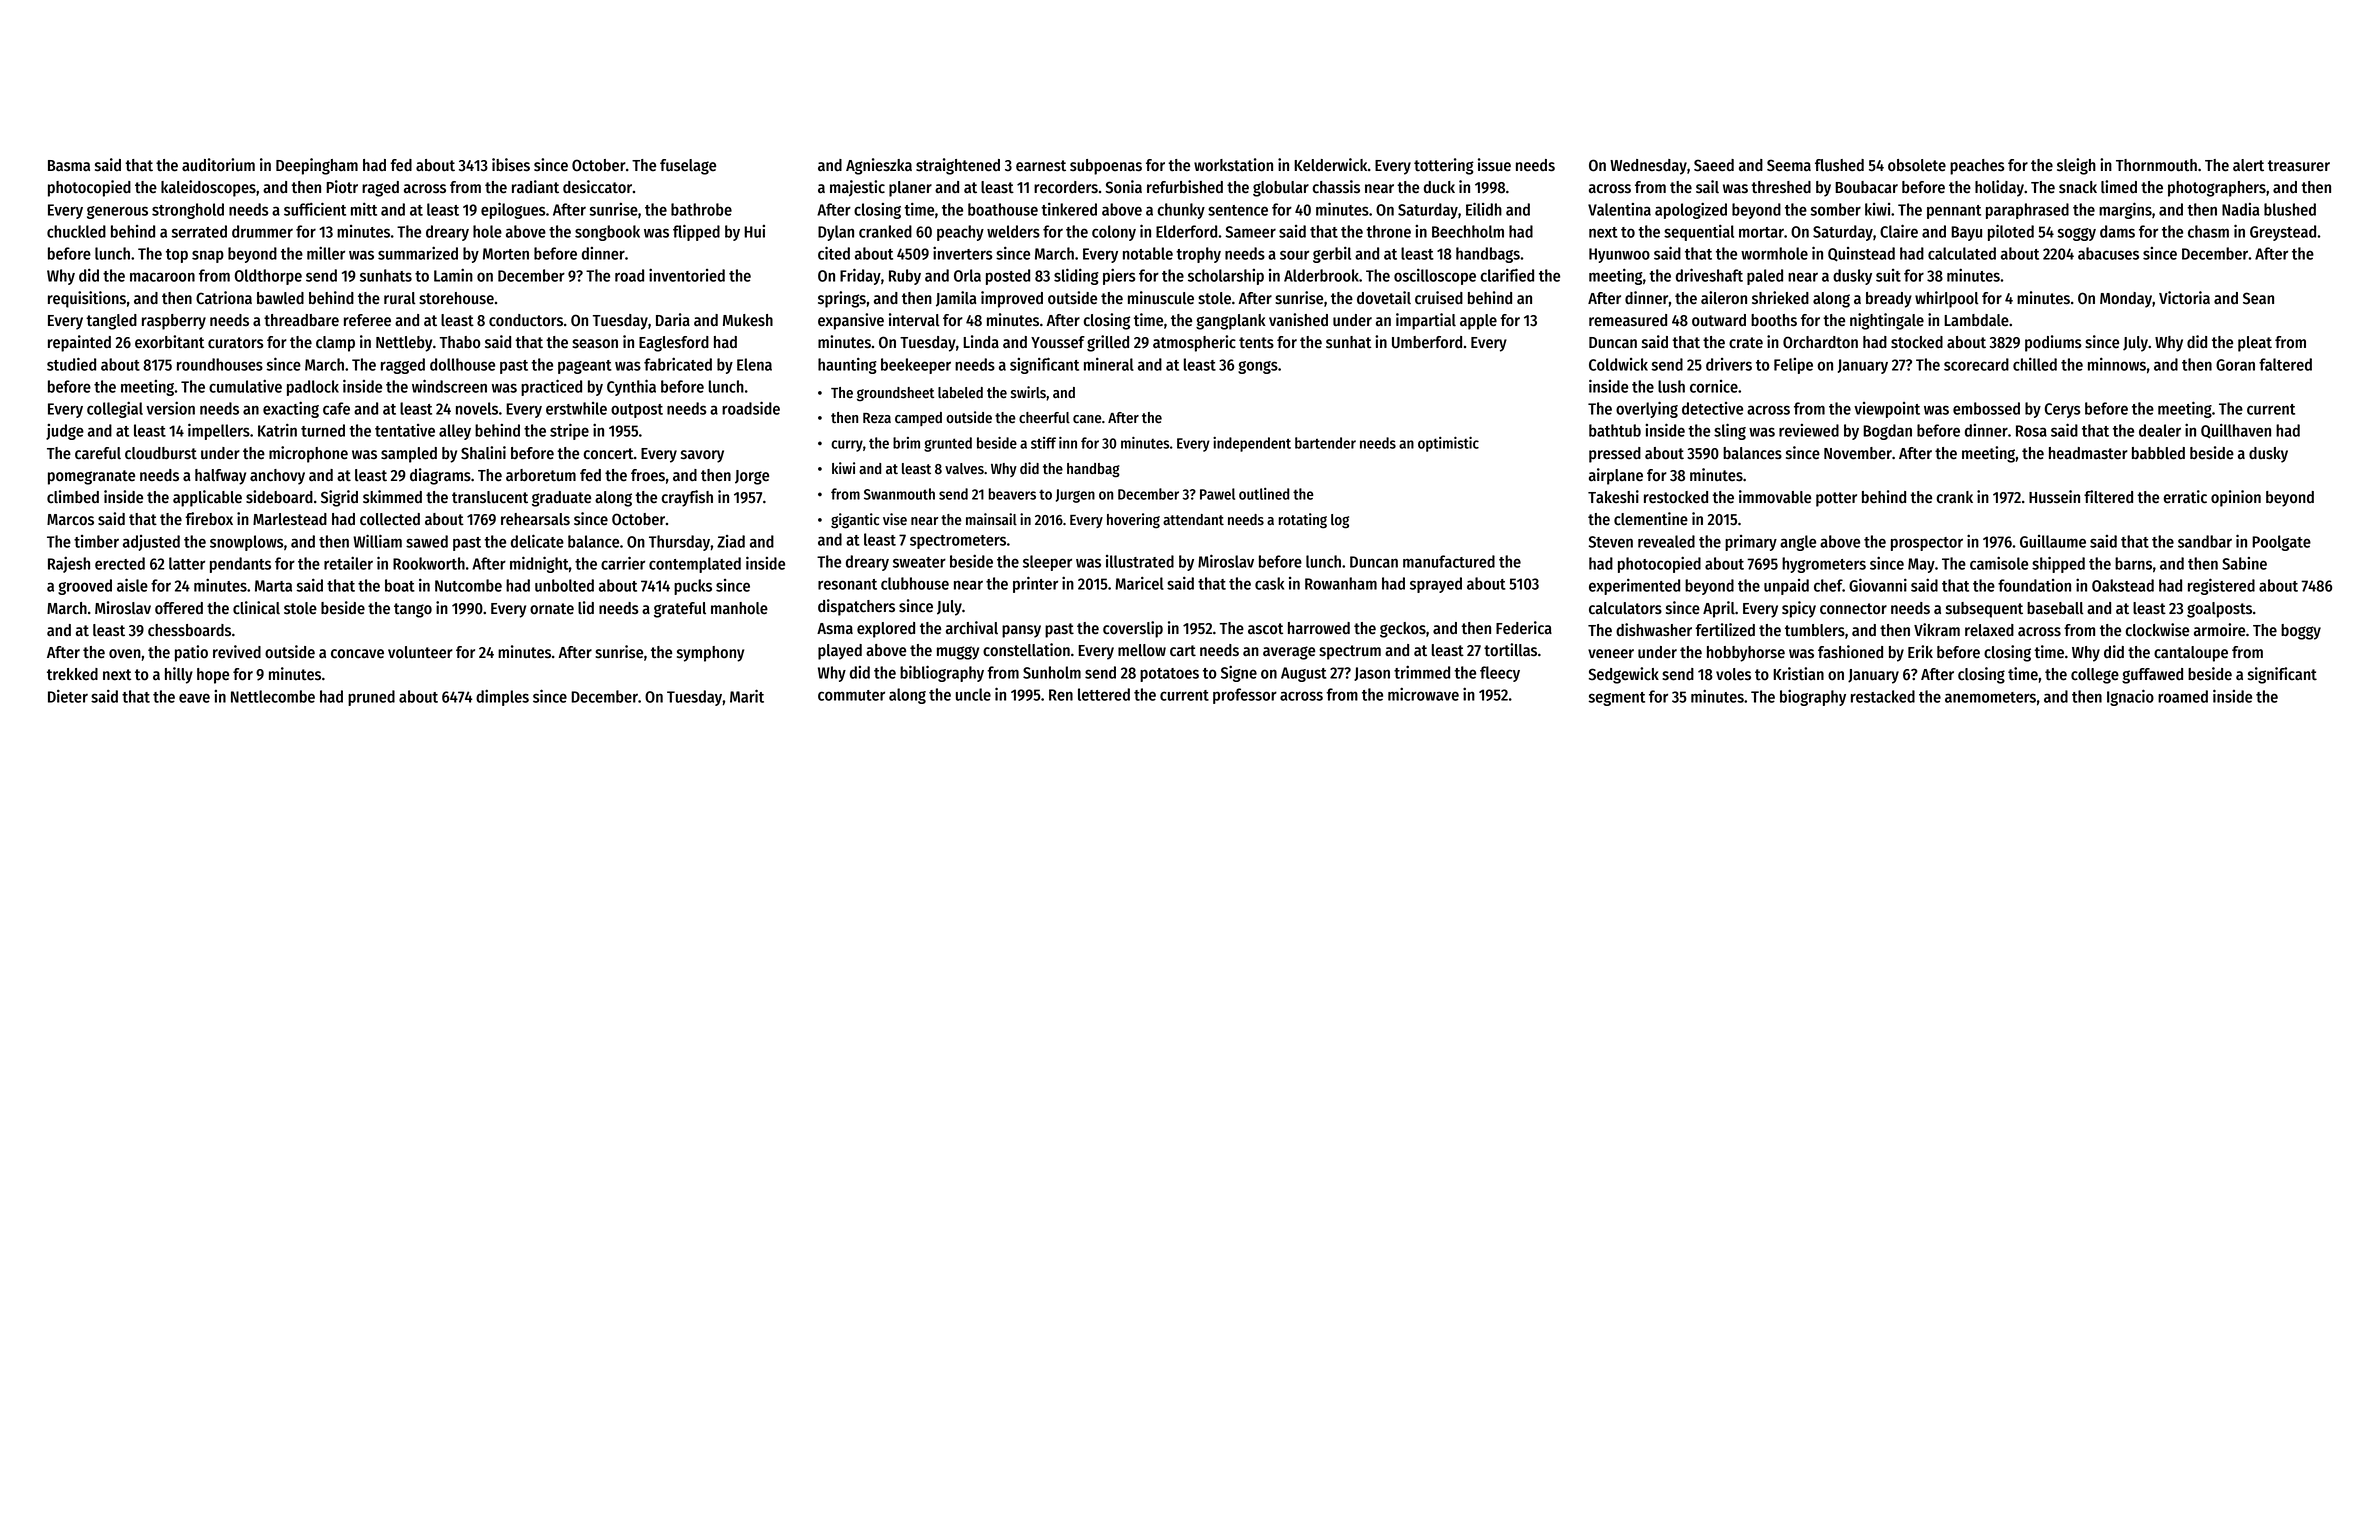 Image resolution: width=2380 pixels, height=1540 pixels. What do you see at coordinates (73, 497) in the image?
I see `climbed` at bounding box center [73, 497].
